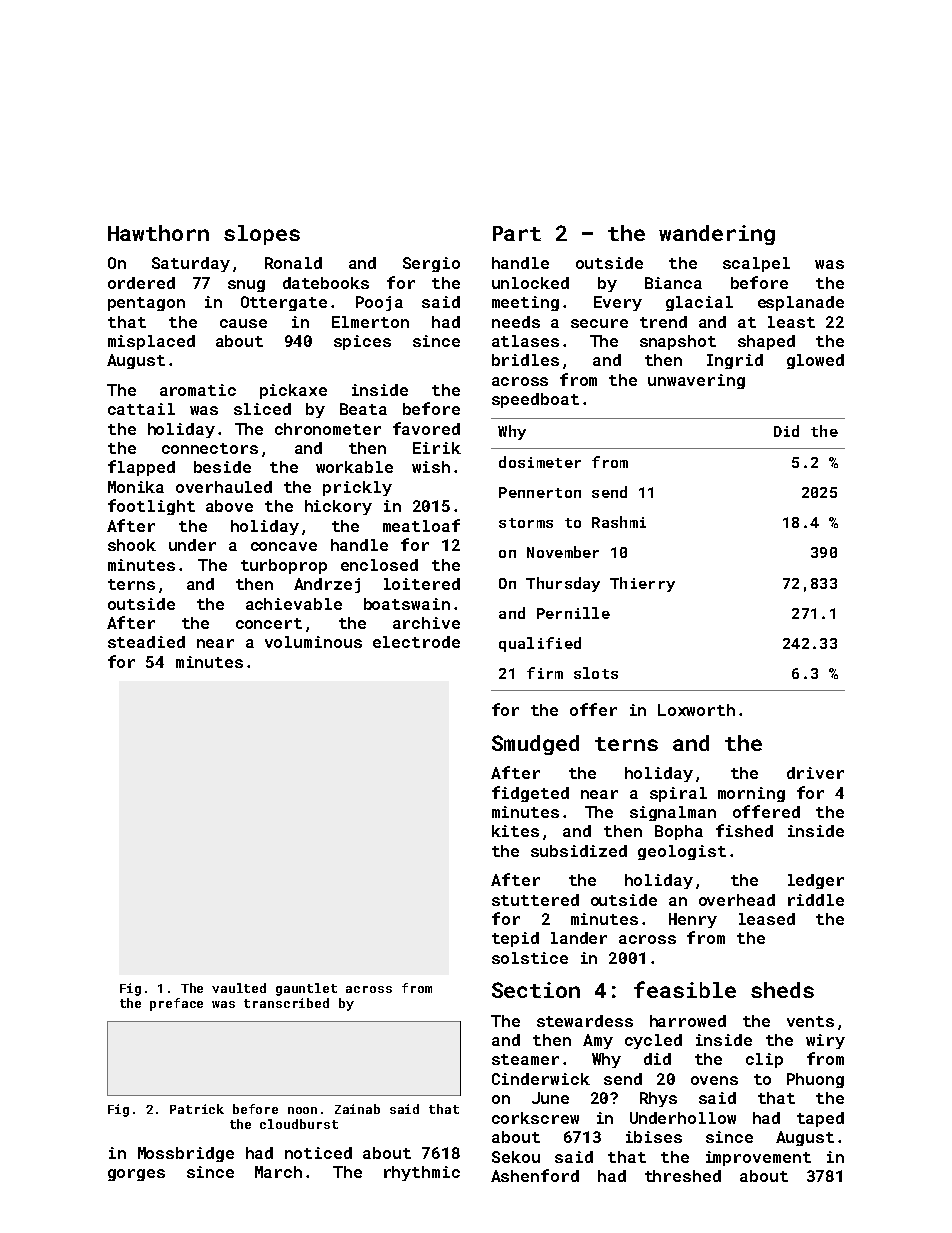 This screenshot has width=952, height=1233. What do you see at coordinates (379, 303) in the screenshot?
I see `Pooja` at bounding box center [379, 303].
